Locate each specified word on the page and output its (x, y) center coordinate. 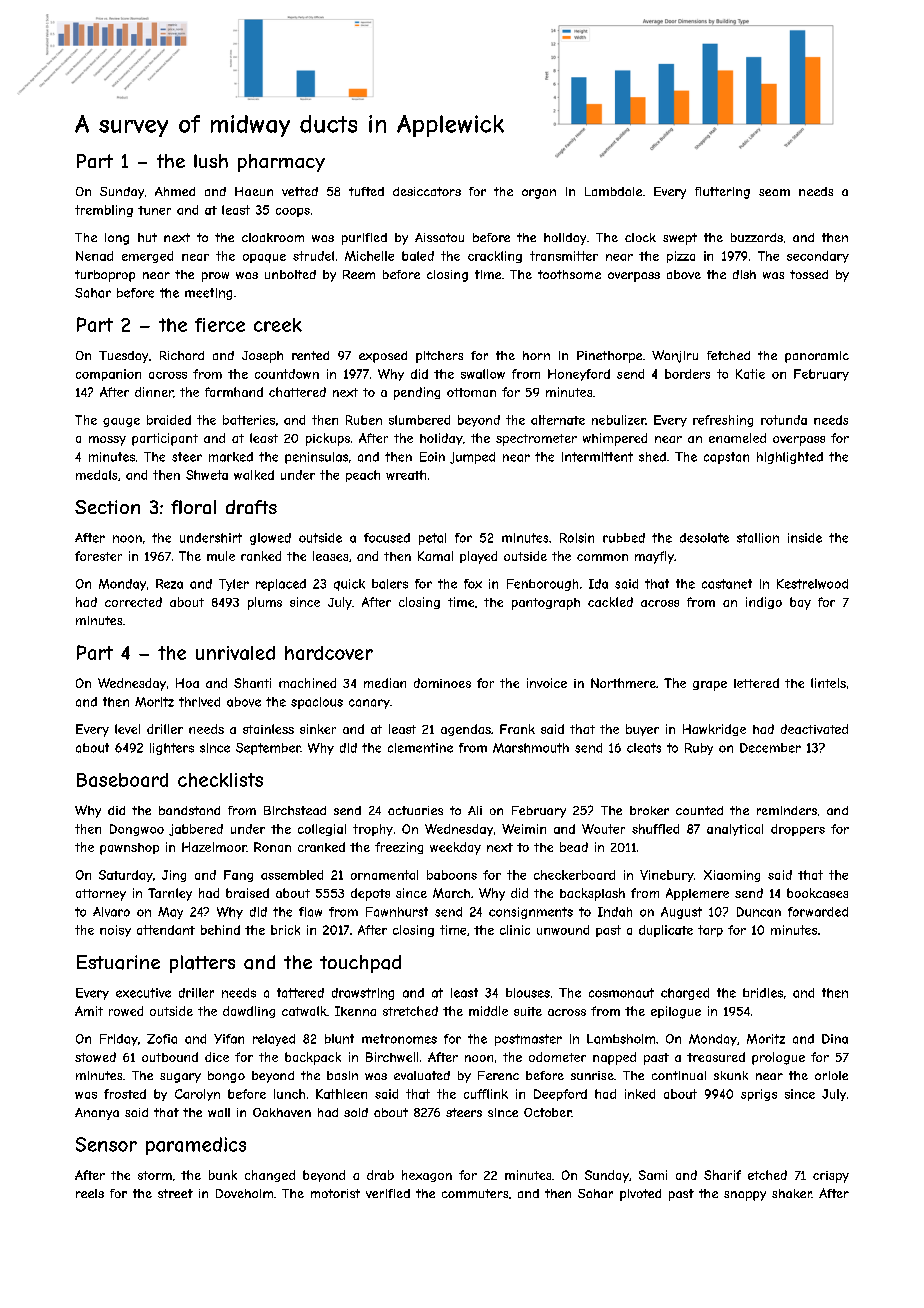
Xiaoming (732, 876)
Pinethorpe (609, 357)
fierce (220, 325)
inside (805, 538)
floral (193, 507)
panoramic (817, 357)
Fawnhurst (397, 912)
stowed (95, 1057)
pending (417, 393)
